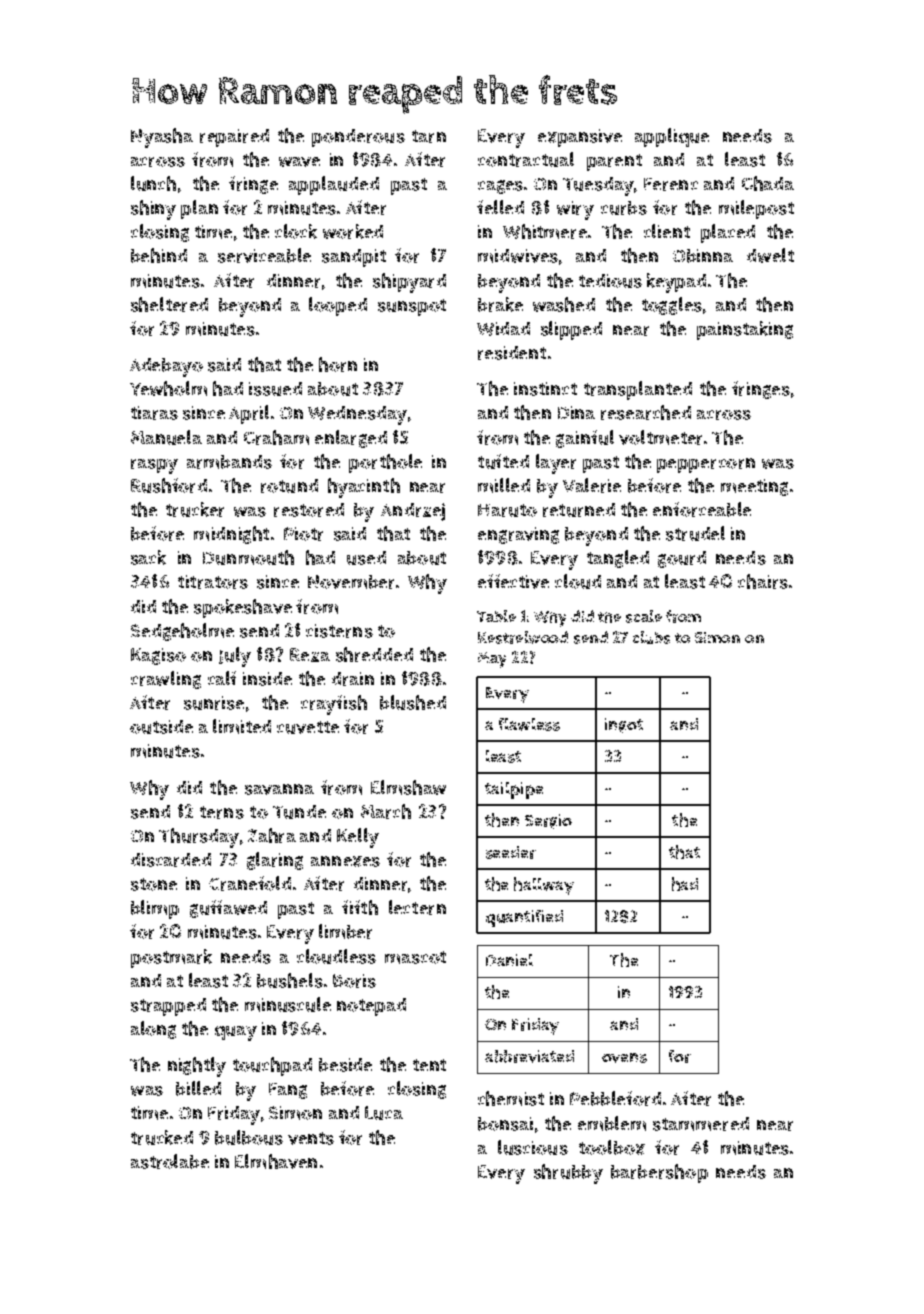 The image size is (924, 1314). Describe the element at coordinates (374, 654) in the page. I see `shredded` at that location.
